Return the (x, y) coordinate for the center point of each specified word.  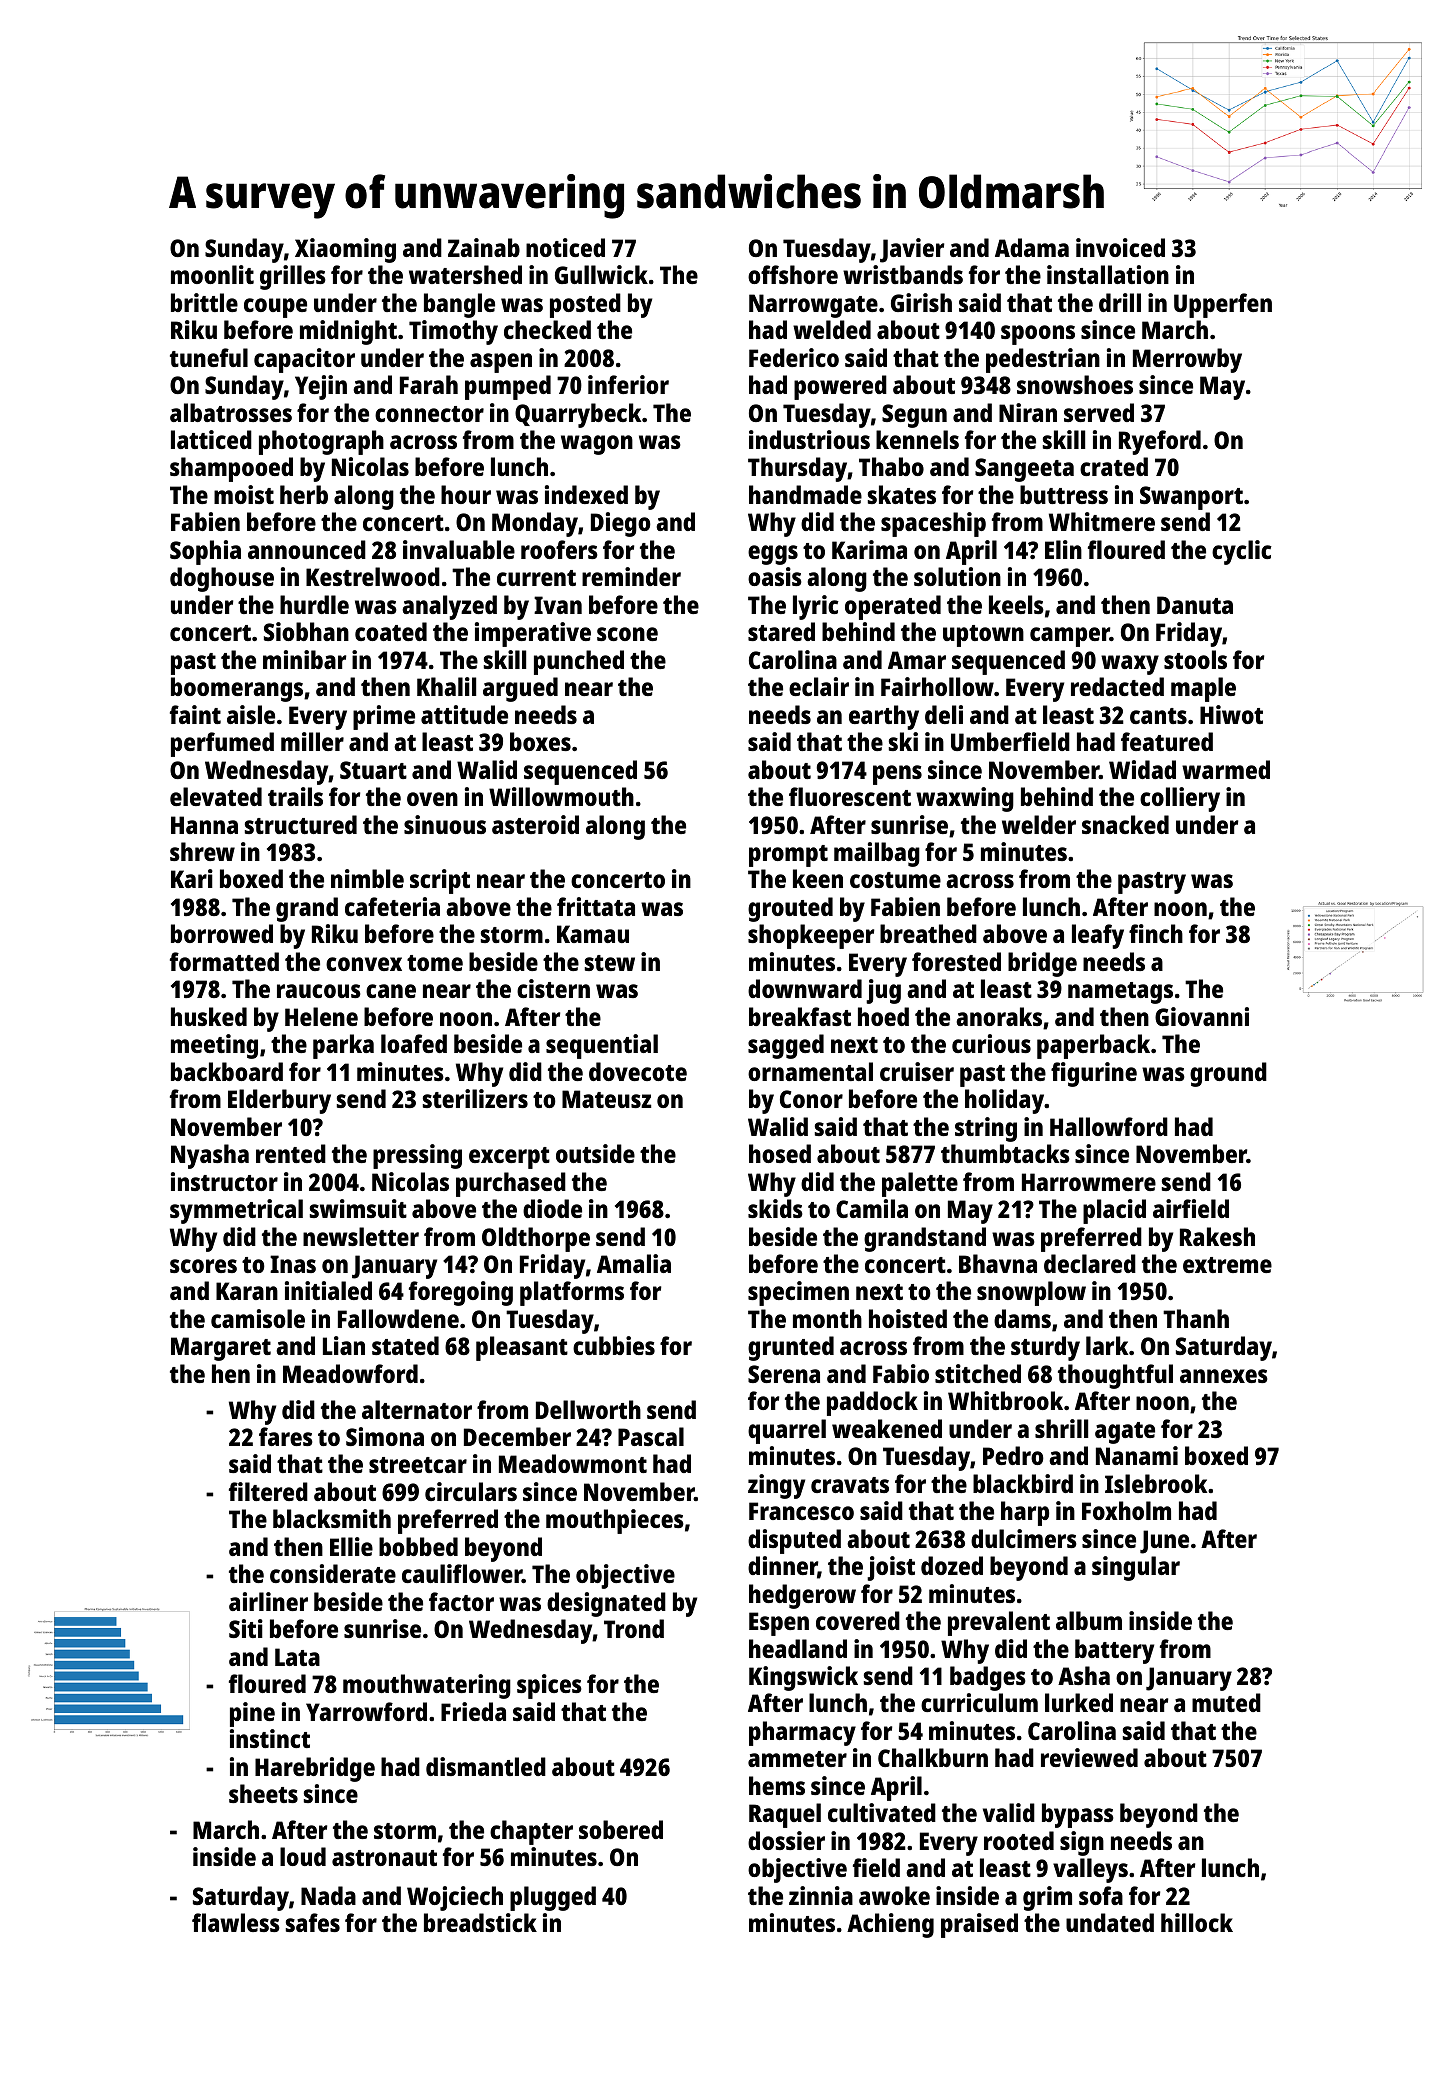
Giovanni (1202, 1016)
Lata (297, 1657)
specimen (798, 1293)
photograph (321, 442)
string (986, 1129)
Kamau (593, 934)
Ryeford (1160, 442)
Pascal (651, 1436)
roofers (559, 549)
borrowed (222, 933)
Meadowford (350, 1373)
